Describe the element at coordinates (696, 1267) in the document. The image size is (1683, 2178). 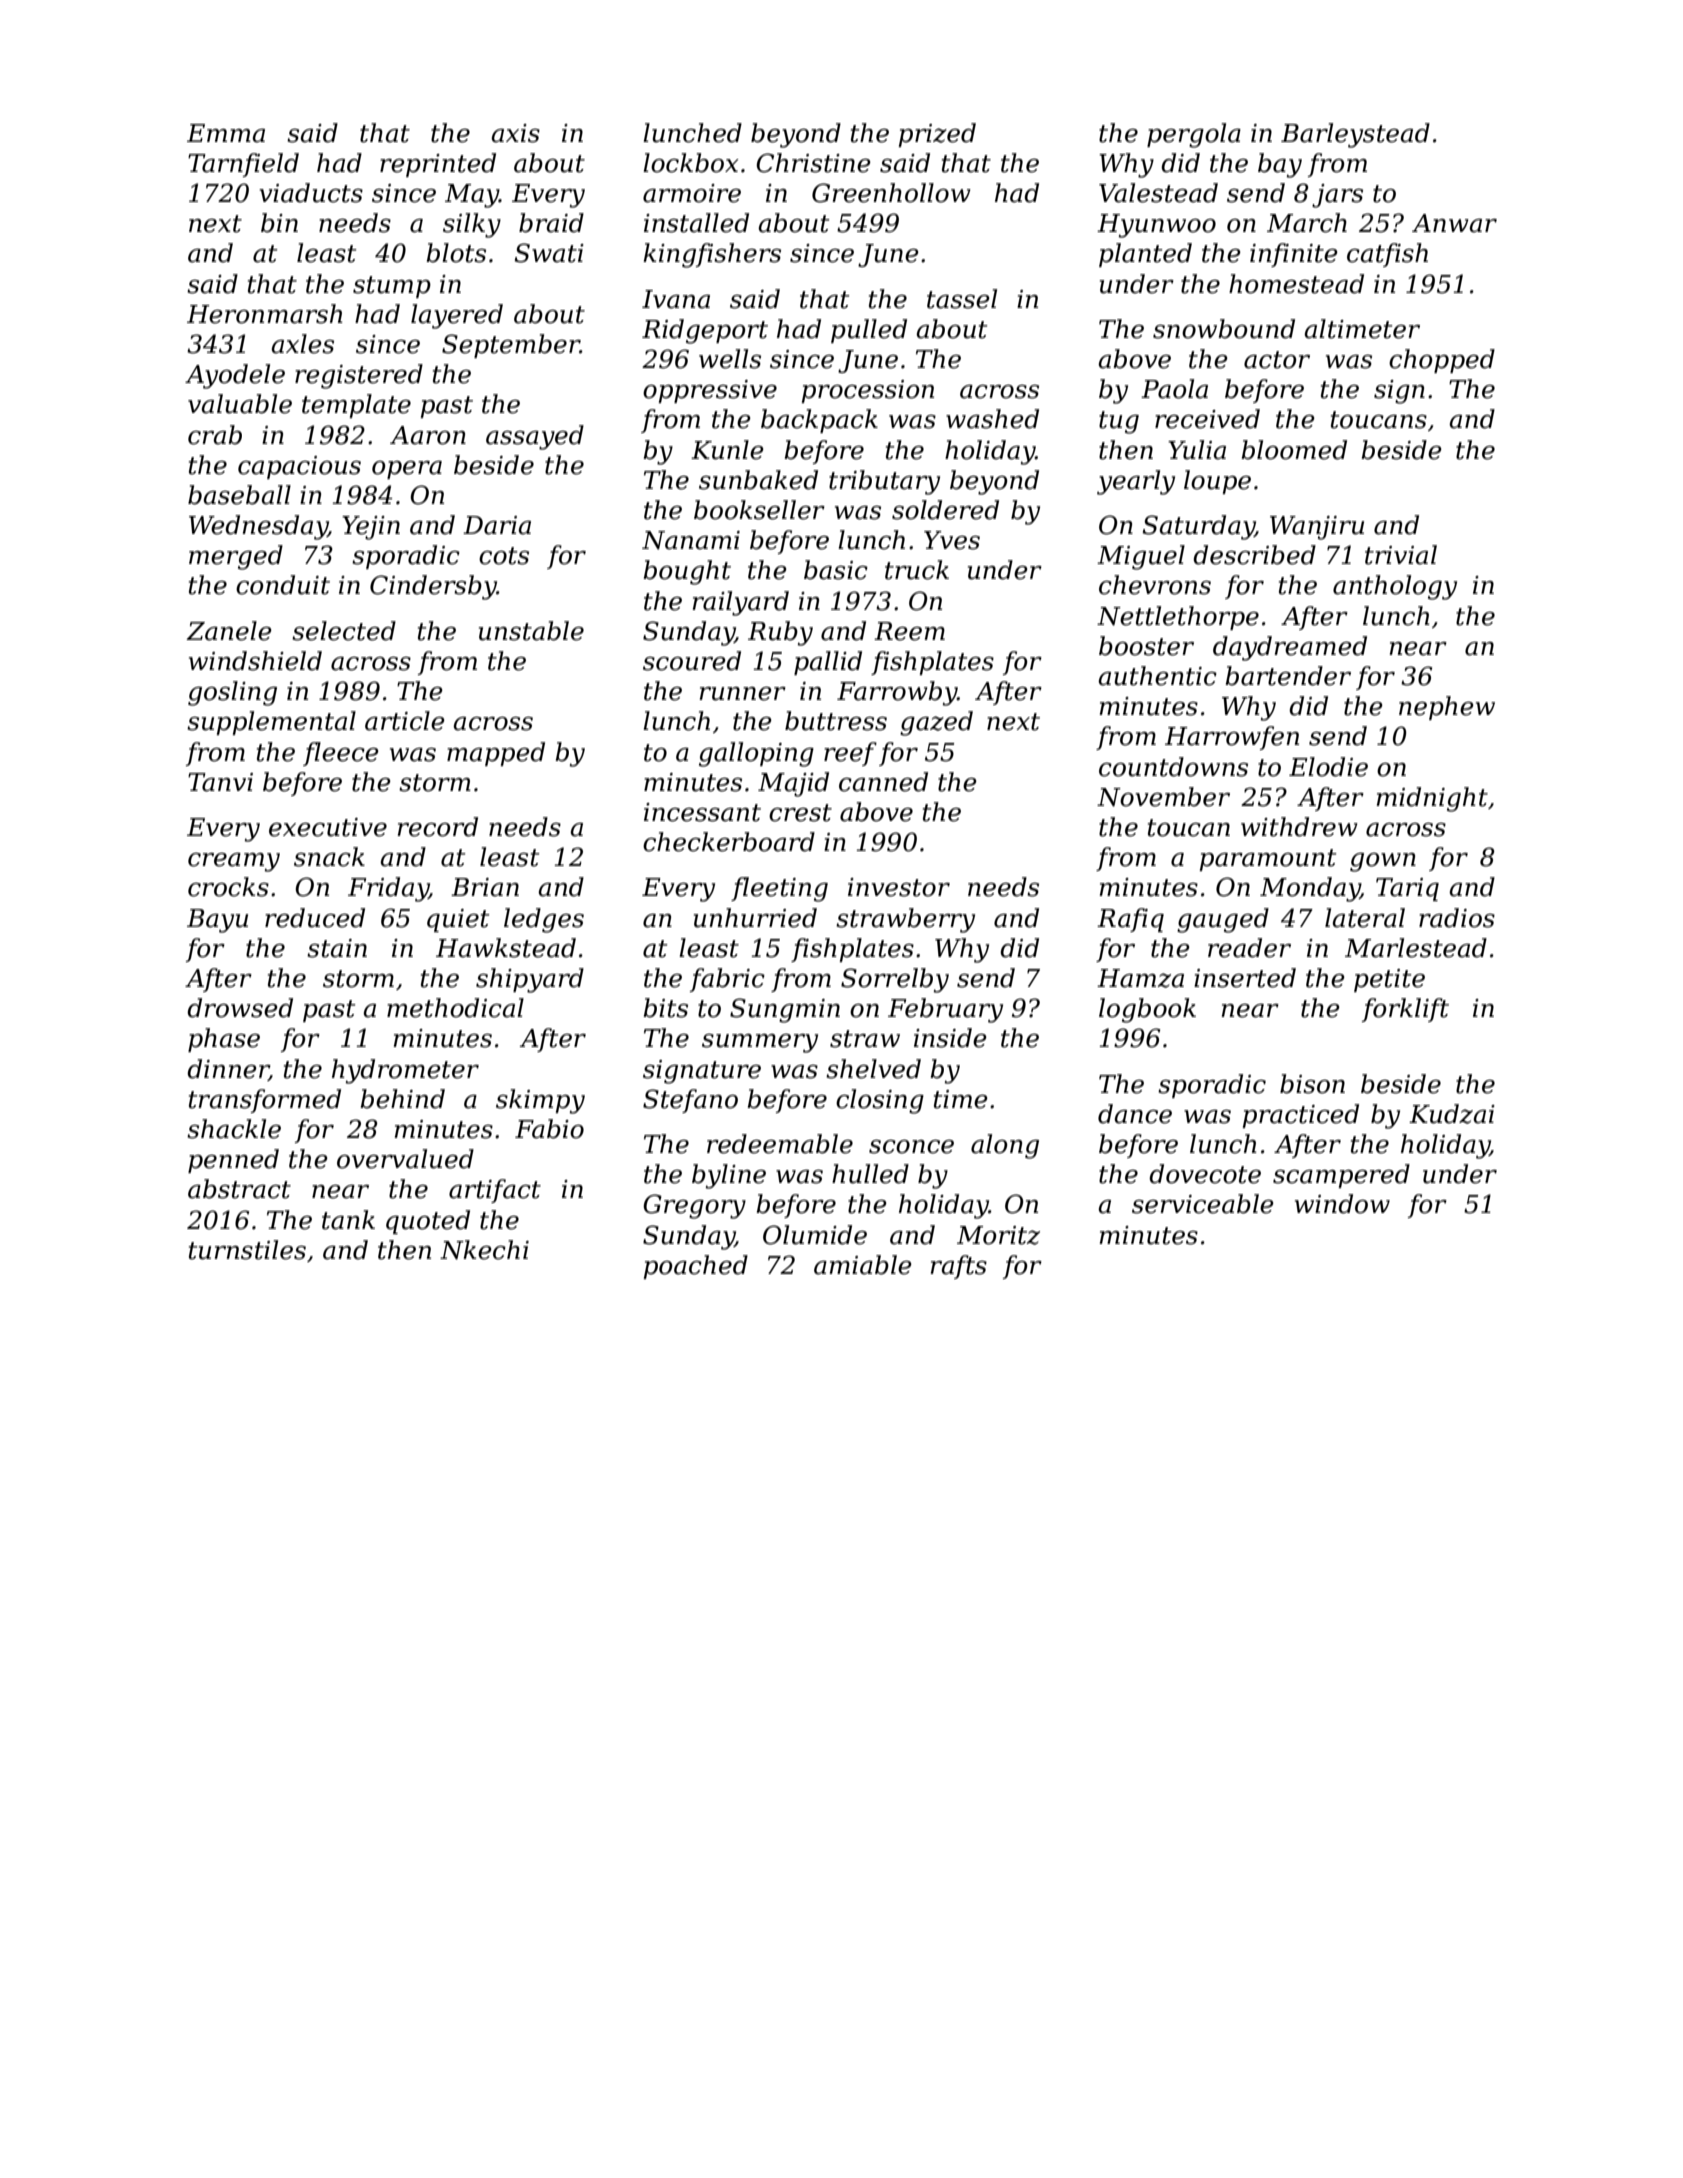
I see `poached` at that location.
